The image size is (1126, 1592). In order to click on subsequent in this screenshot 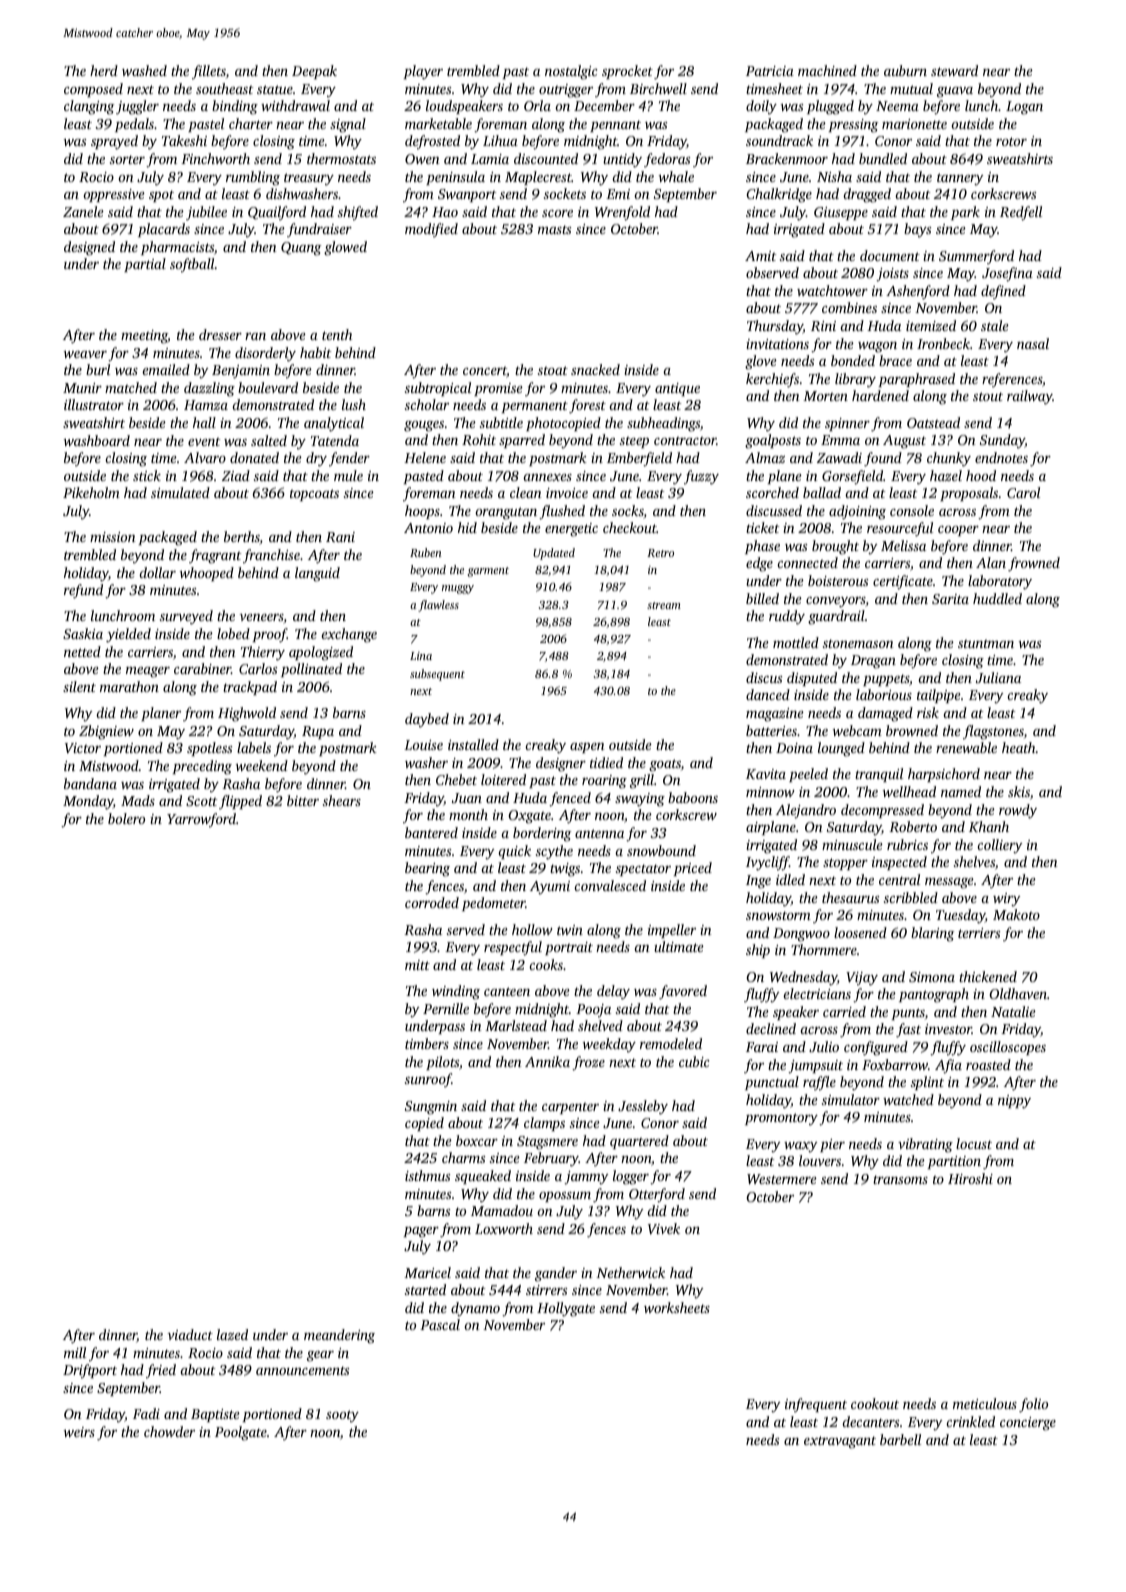, I will do `click(437, 675)`.
